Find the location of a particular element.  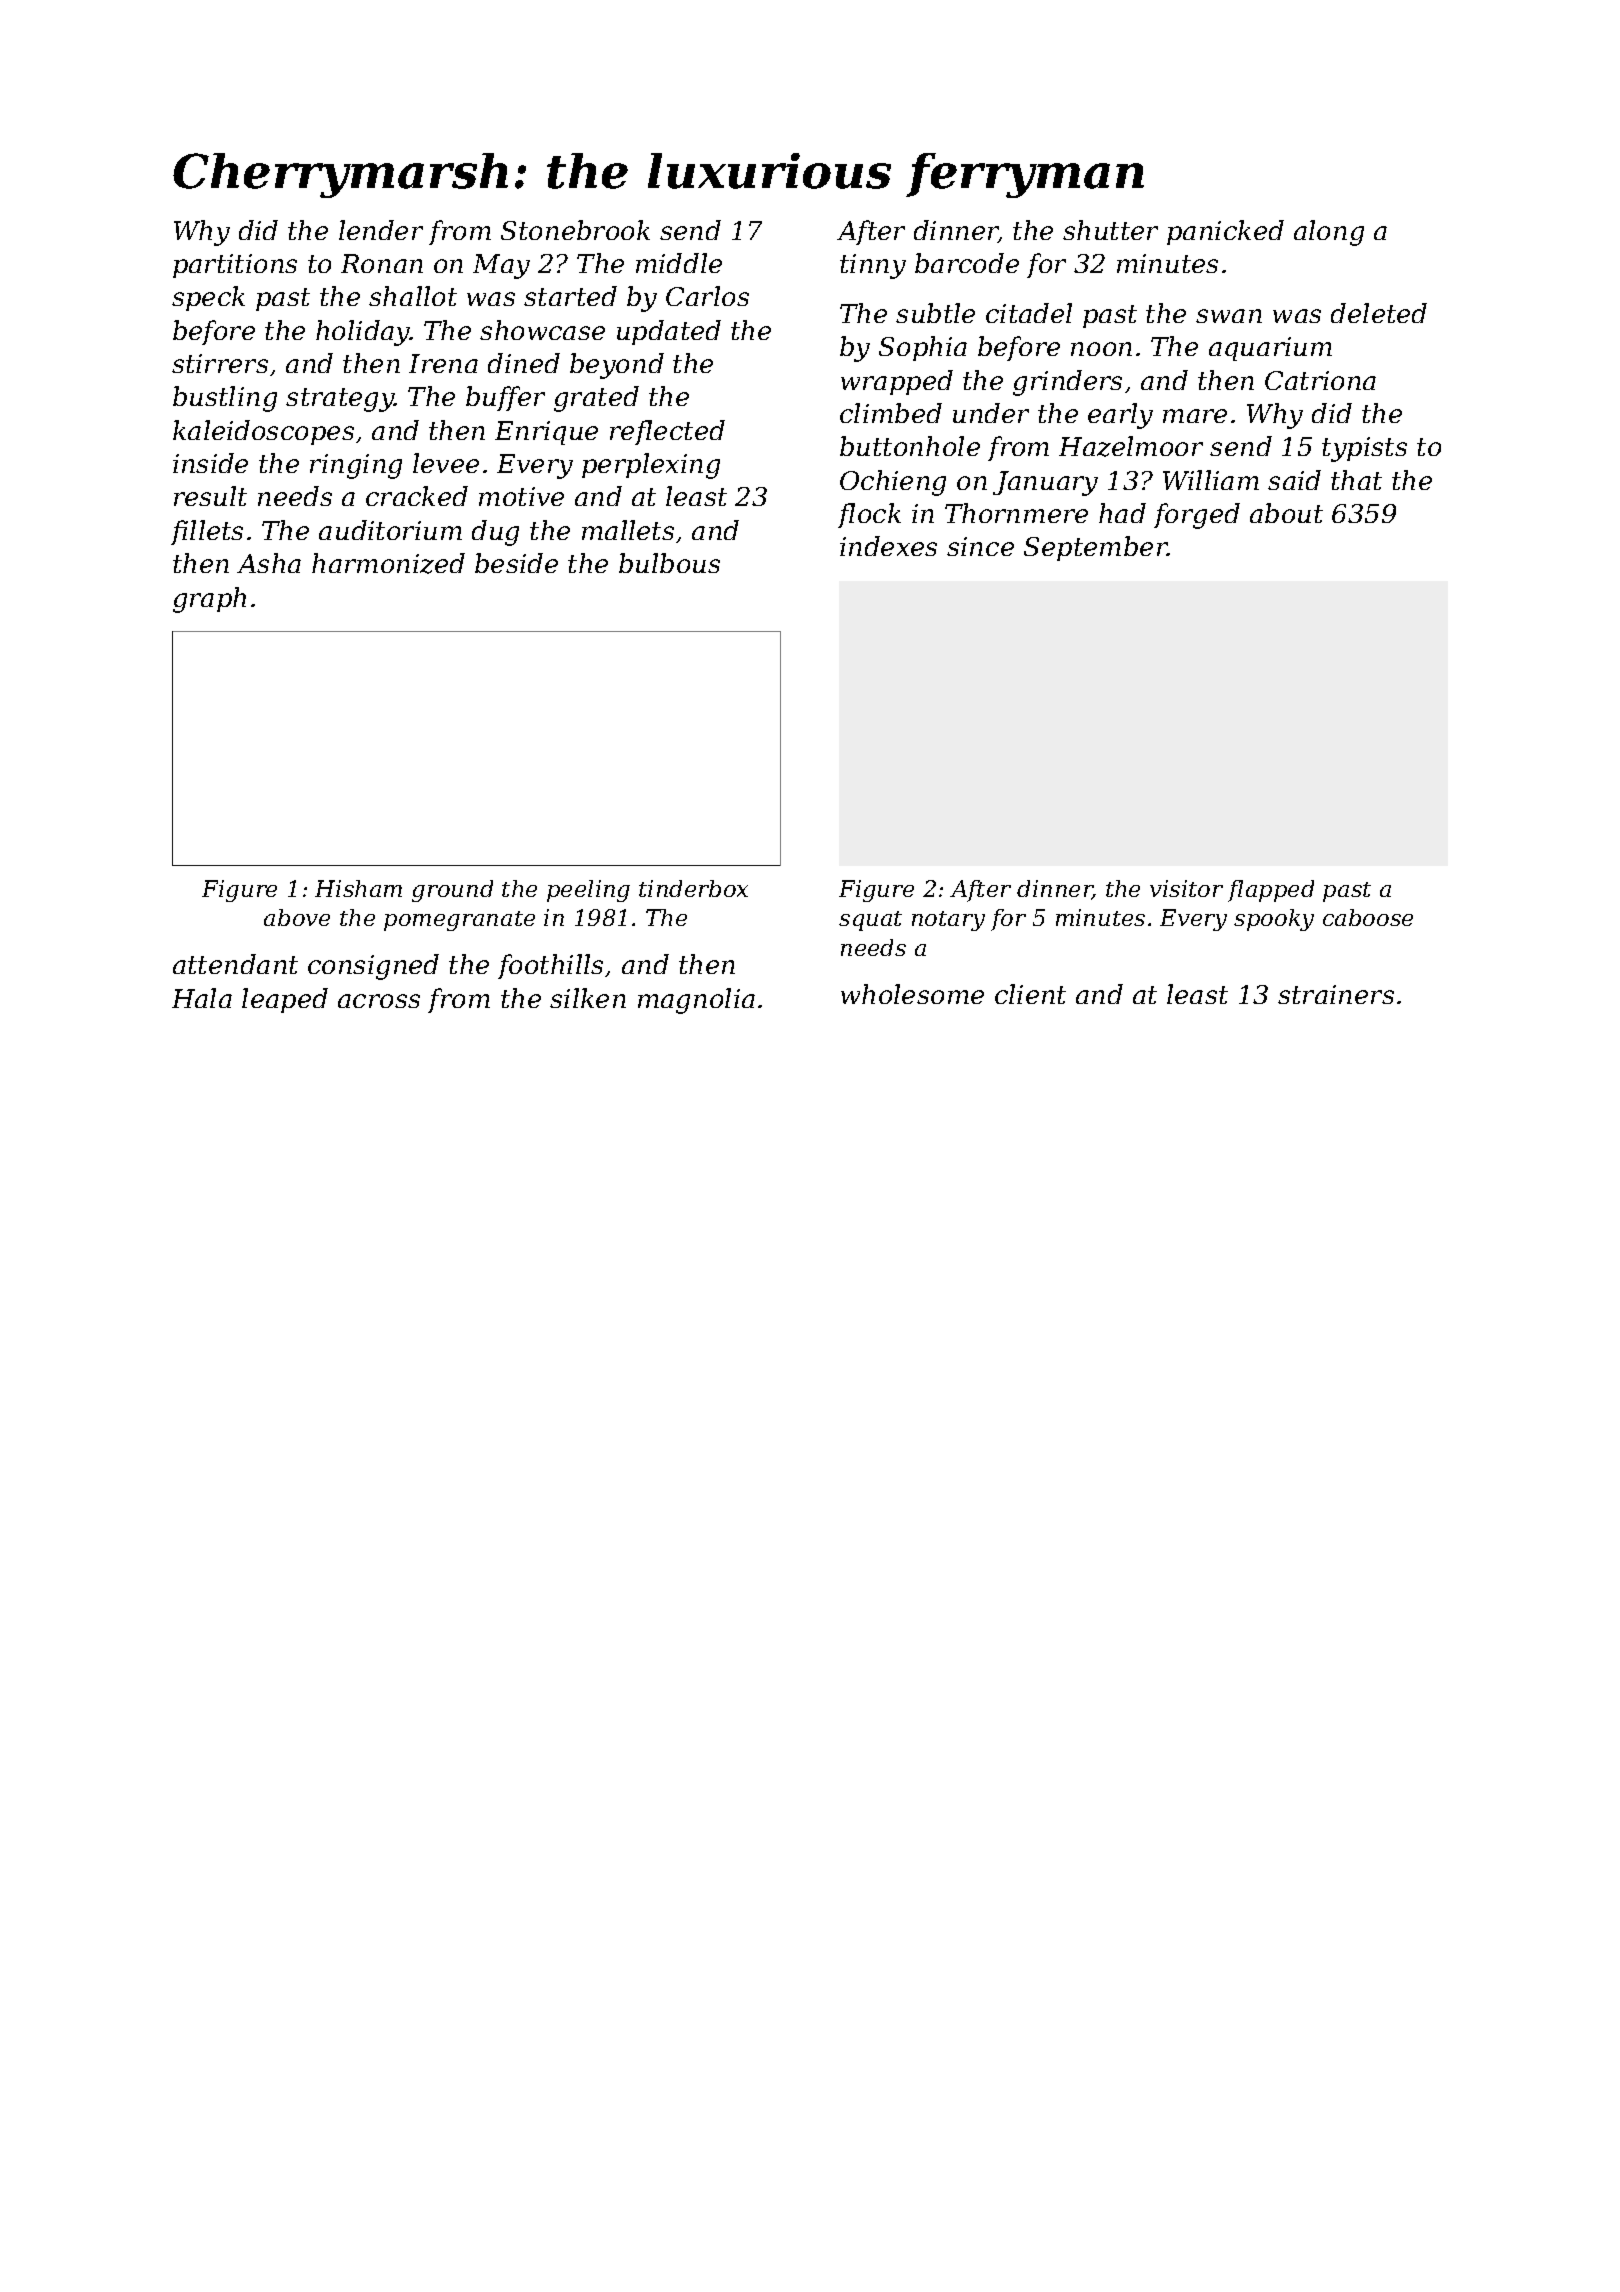

peeling is located at coordinates (588, 891).
